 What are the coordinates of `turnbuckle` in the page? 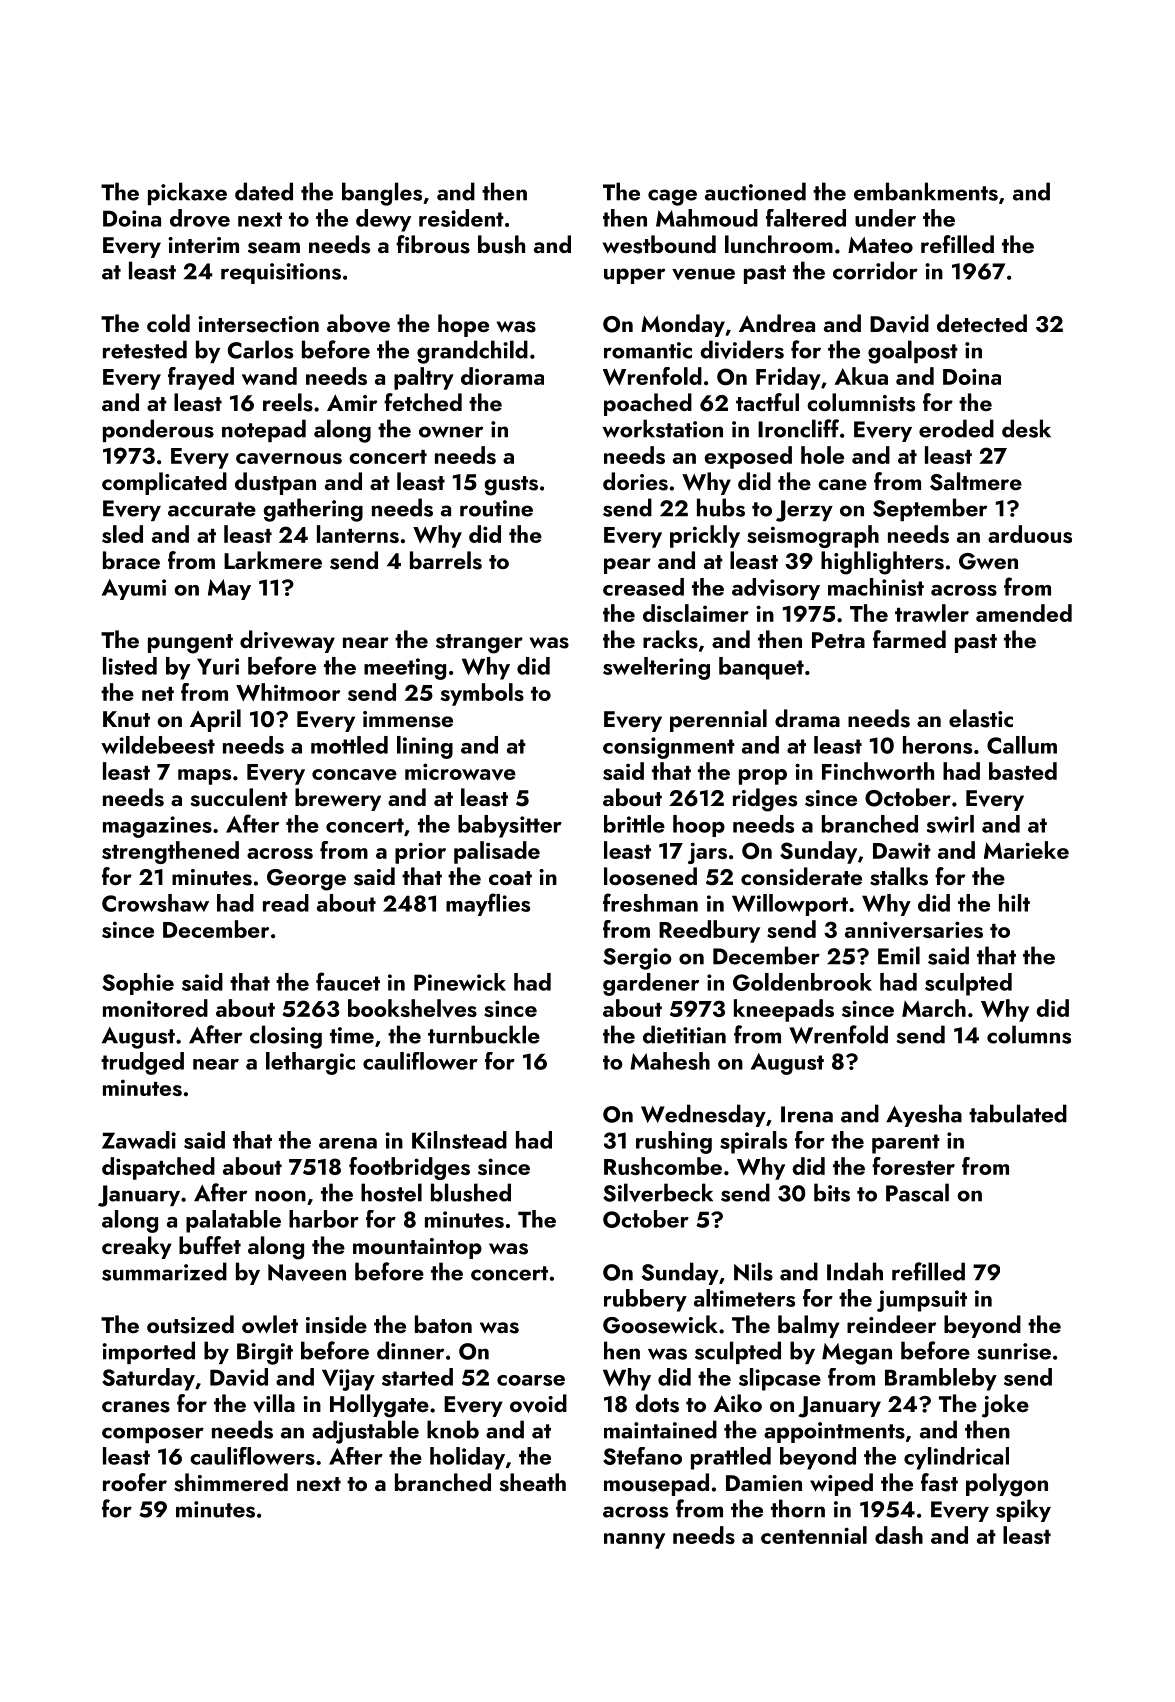 It's located at (484, 1034).
